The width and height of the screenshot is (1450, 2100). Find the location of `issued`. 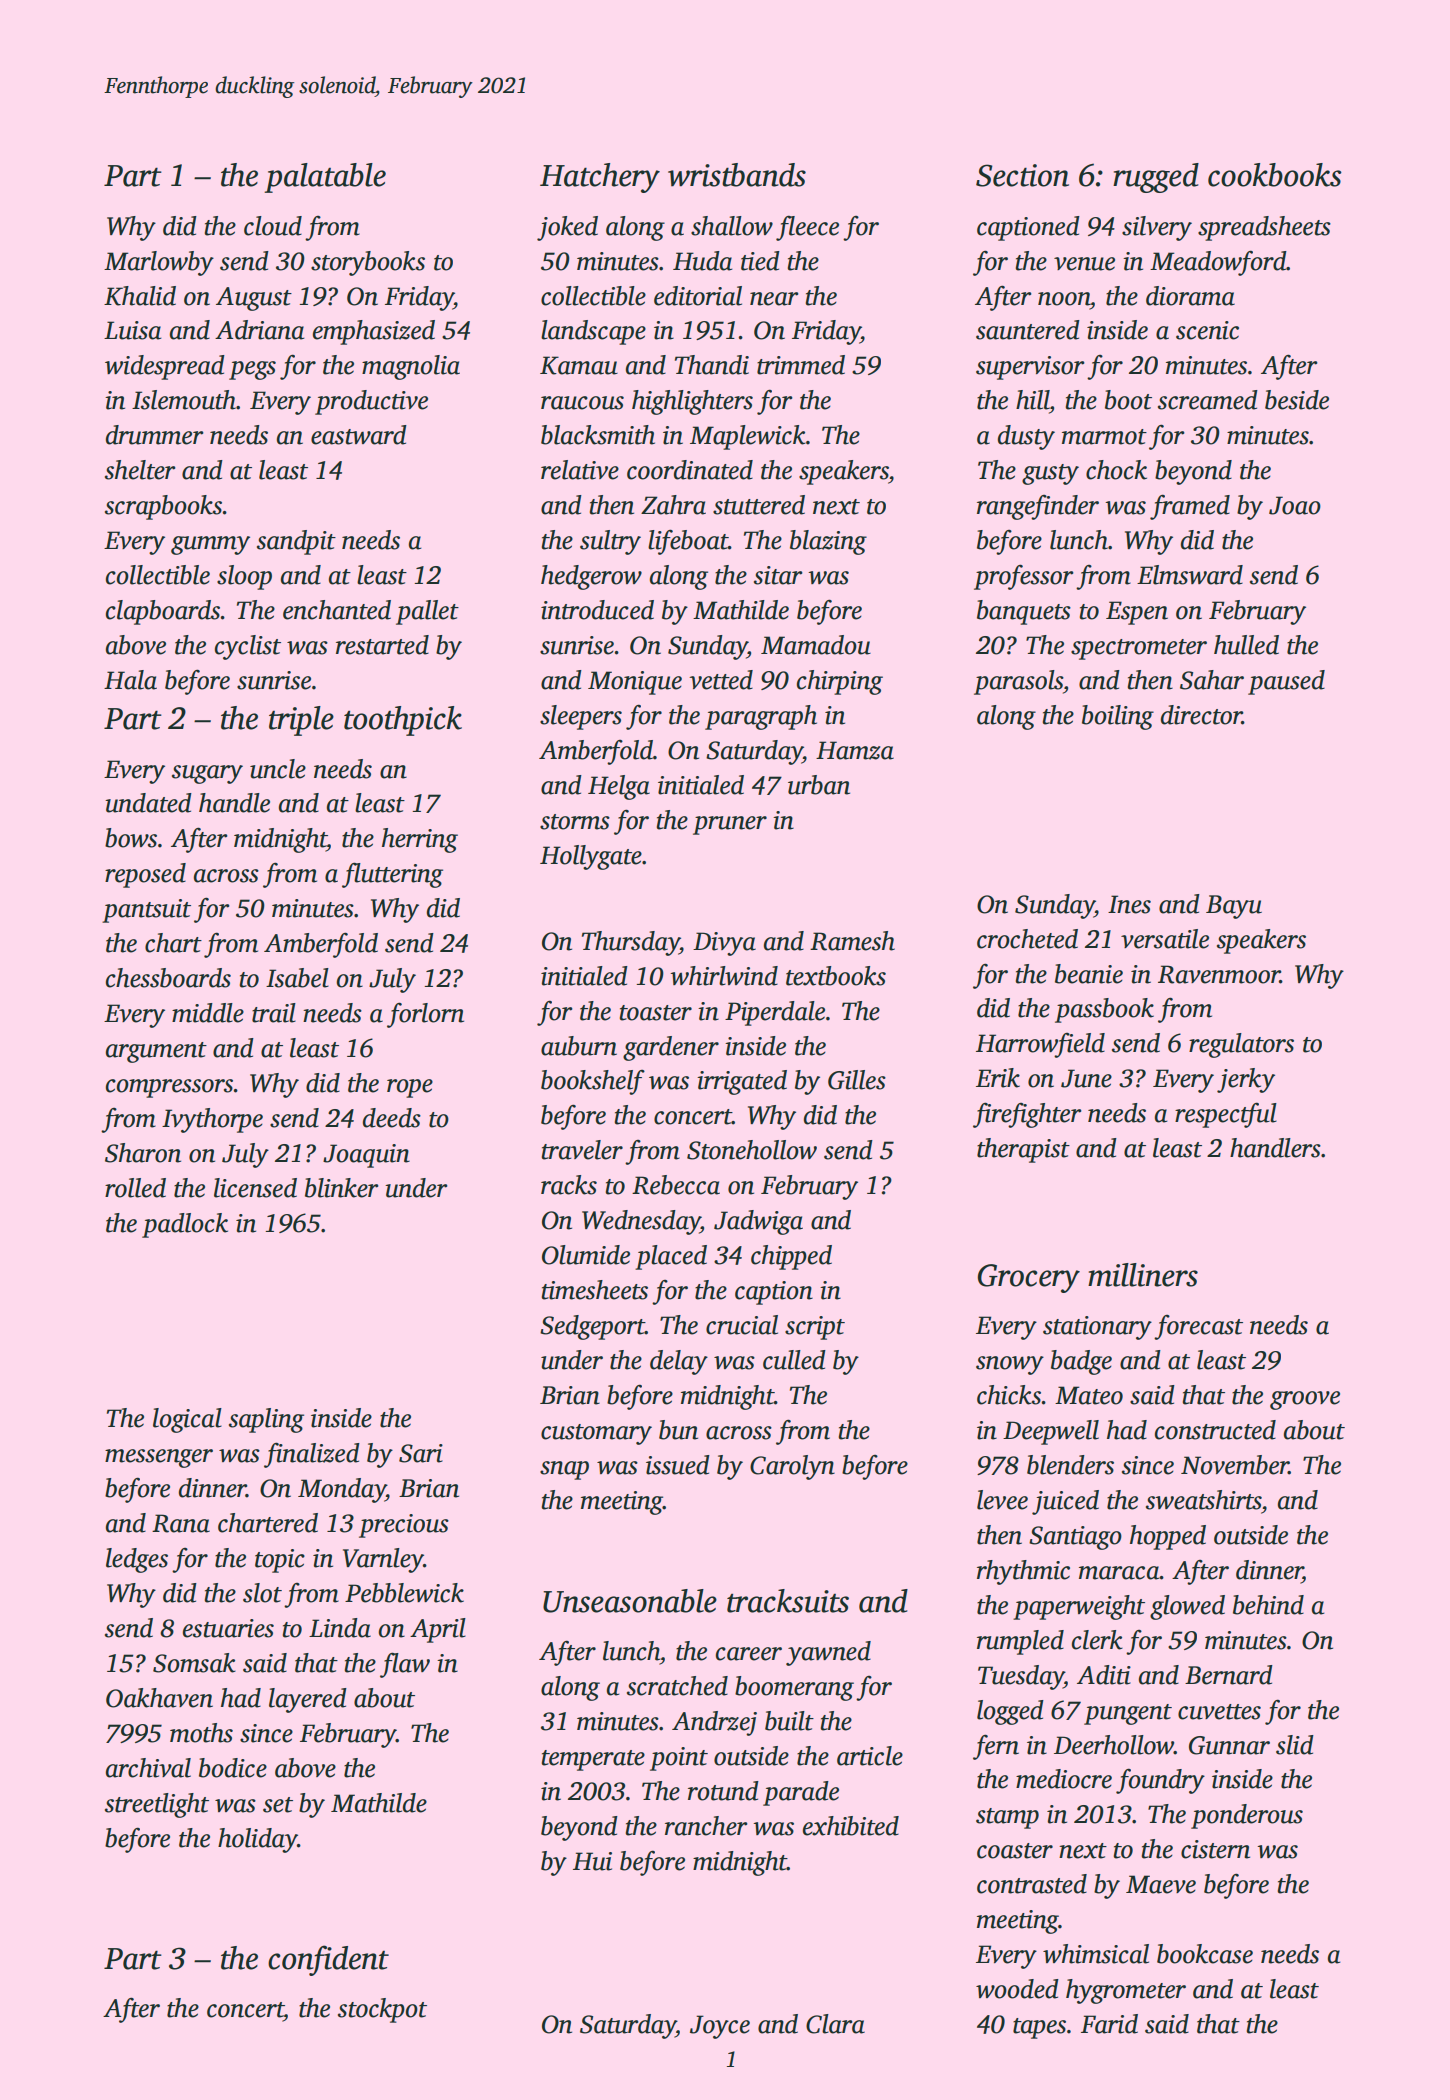

issued is located at coordinates (678, 1465).
